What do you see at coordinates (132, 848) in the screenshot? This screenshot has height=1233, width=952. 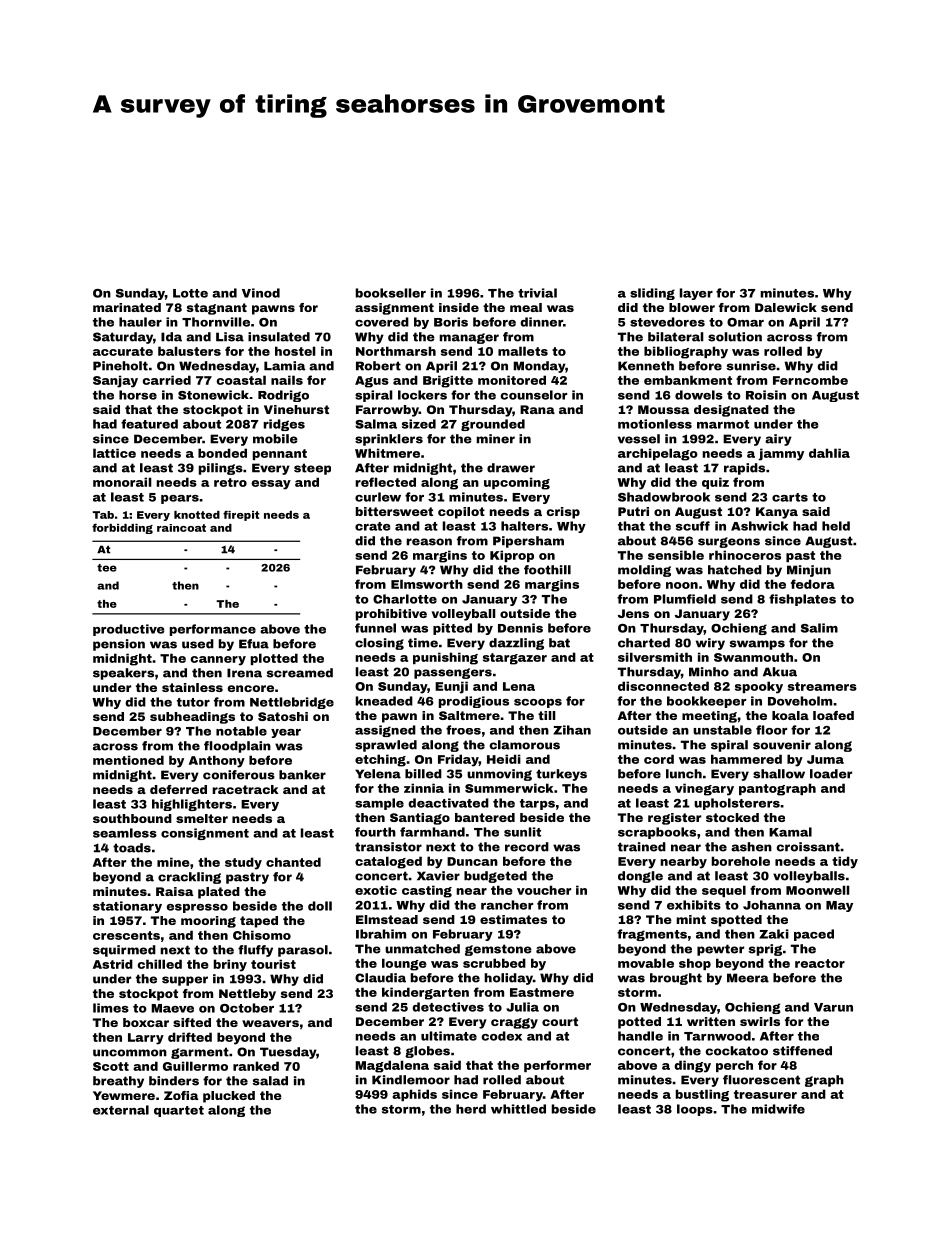 I see `toads` at bounding box center [132, 848].
